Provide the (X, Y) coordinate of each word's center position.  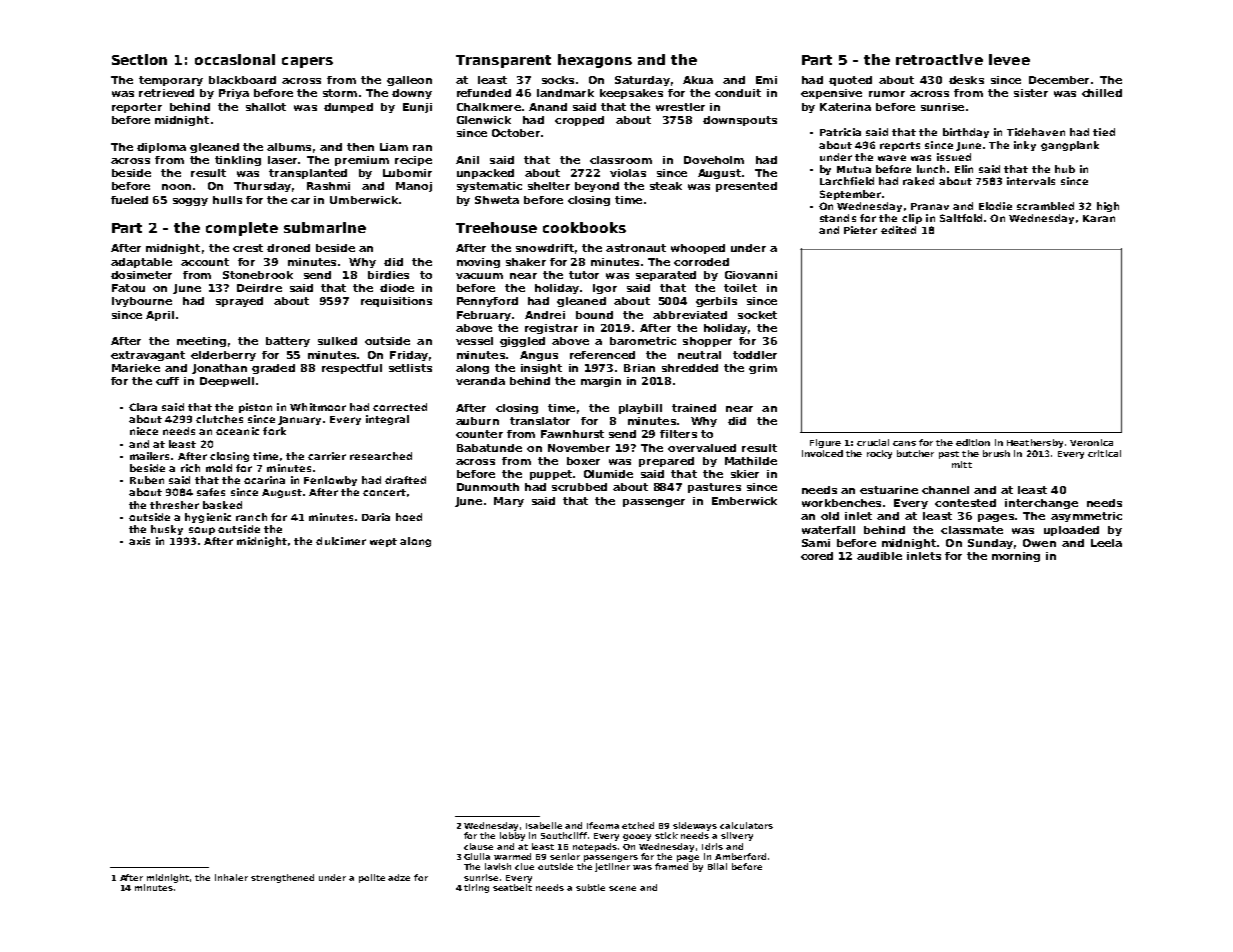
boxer (583, 461)
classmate (972, 530)
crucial (873, 442)
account (205, 262)
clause (478, 846)
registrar (551, 329)
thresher (174, 505)
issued (954, 157)
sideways (695, 826)
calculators (746, 825)
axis (139, 541)
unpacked (485, 174)
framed (671, 866)
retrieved (166, 93)
